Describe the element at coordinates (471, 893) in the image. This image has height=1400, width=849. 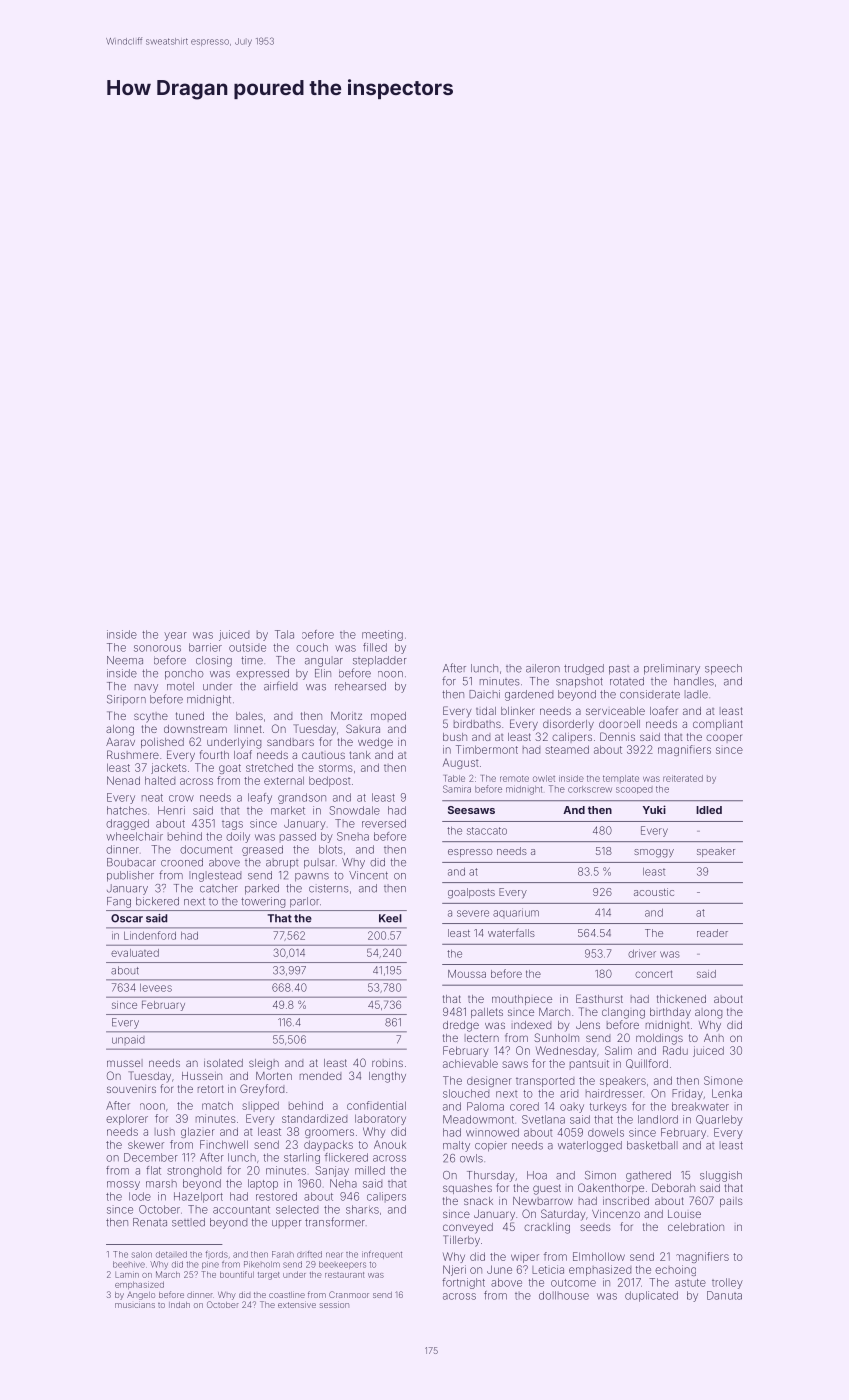
I see `goalposts` at that location.
